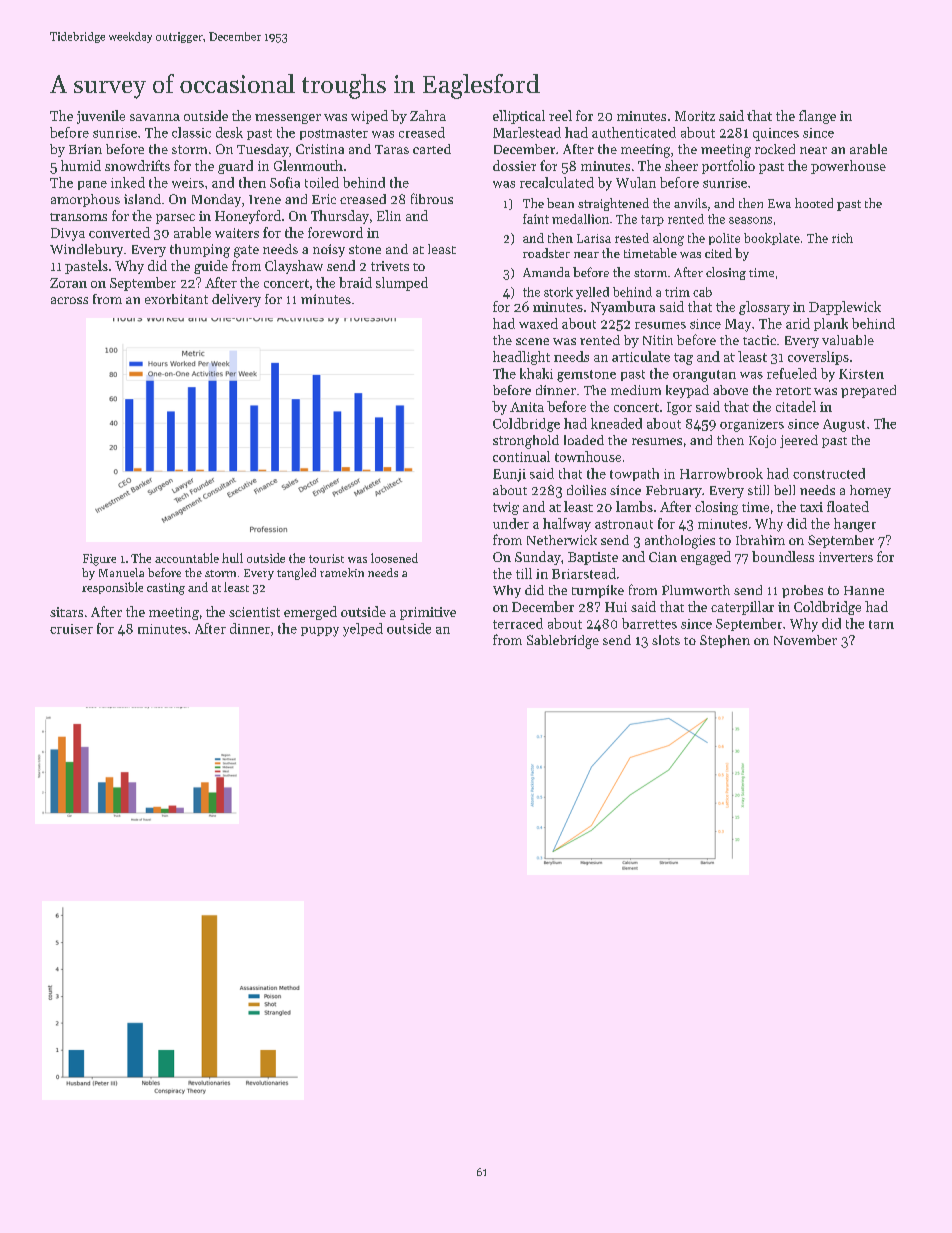 The width and height of the screenshot is (952, 1233). What do you see at coordinates (112, 588) in the screenshot?
I see `responsible` at bounding box center [112, 588].
